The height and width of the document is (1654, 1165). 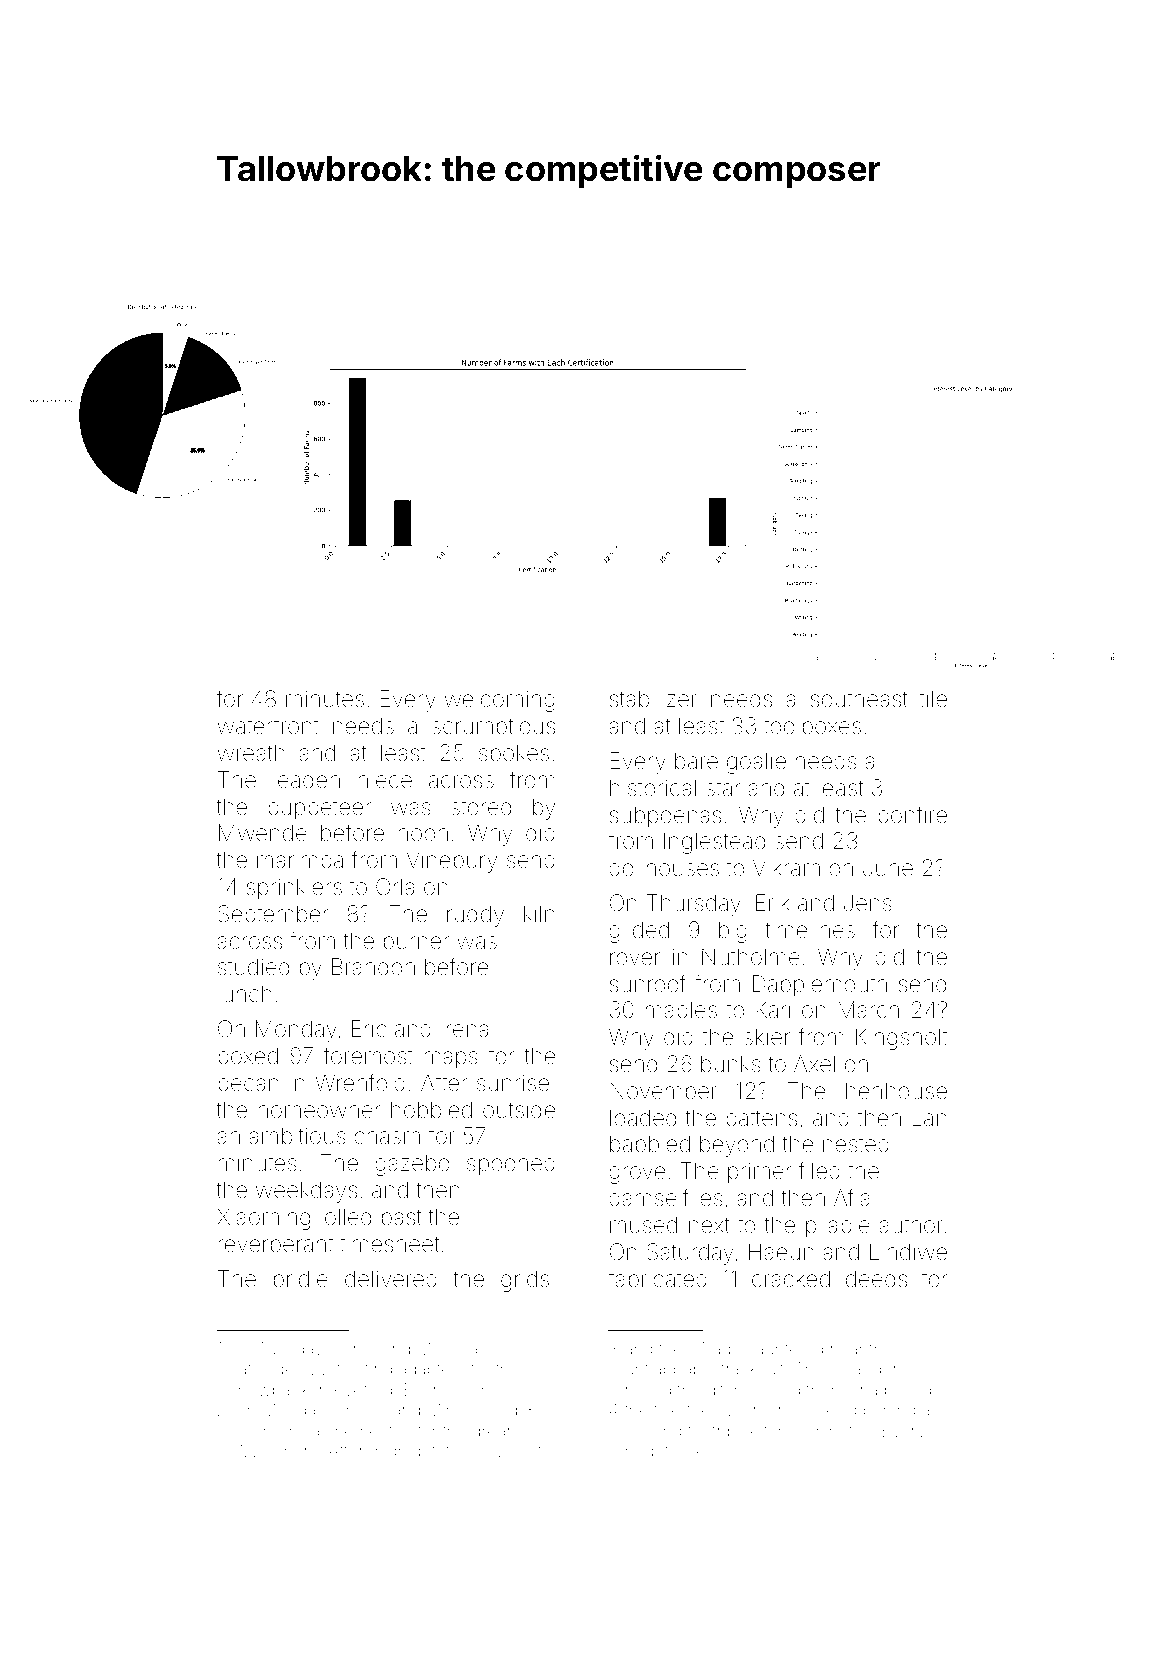 What do you see at coordinates (276, 1452) in the document?
I see `Wychmere` at bounding box center [276, 1452].
